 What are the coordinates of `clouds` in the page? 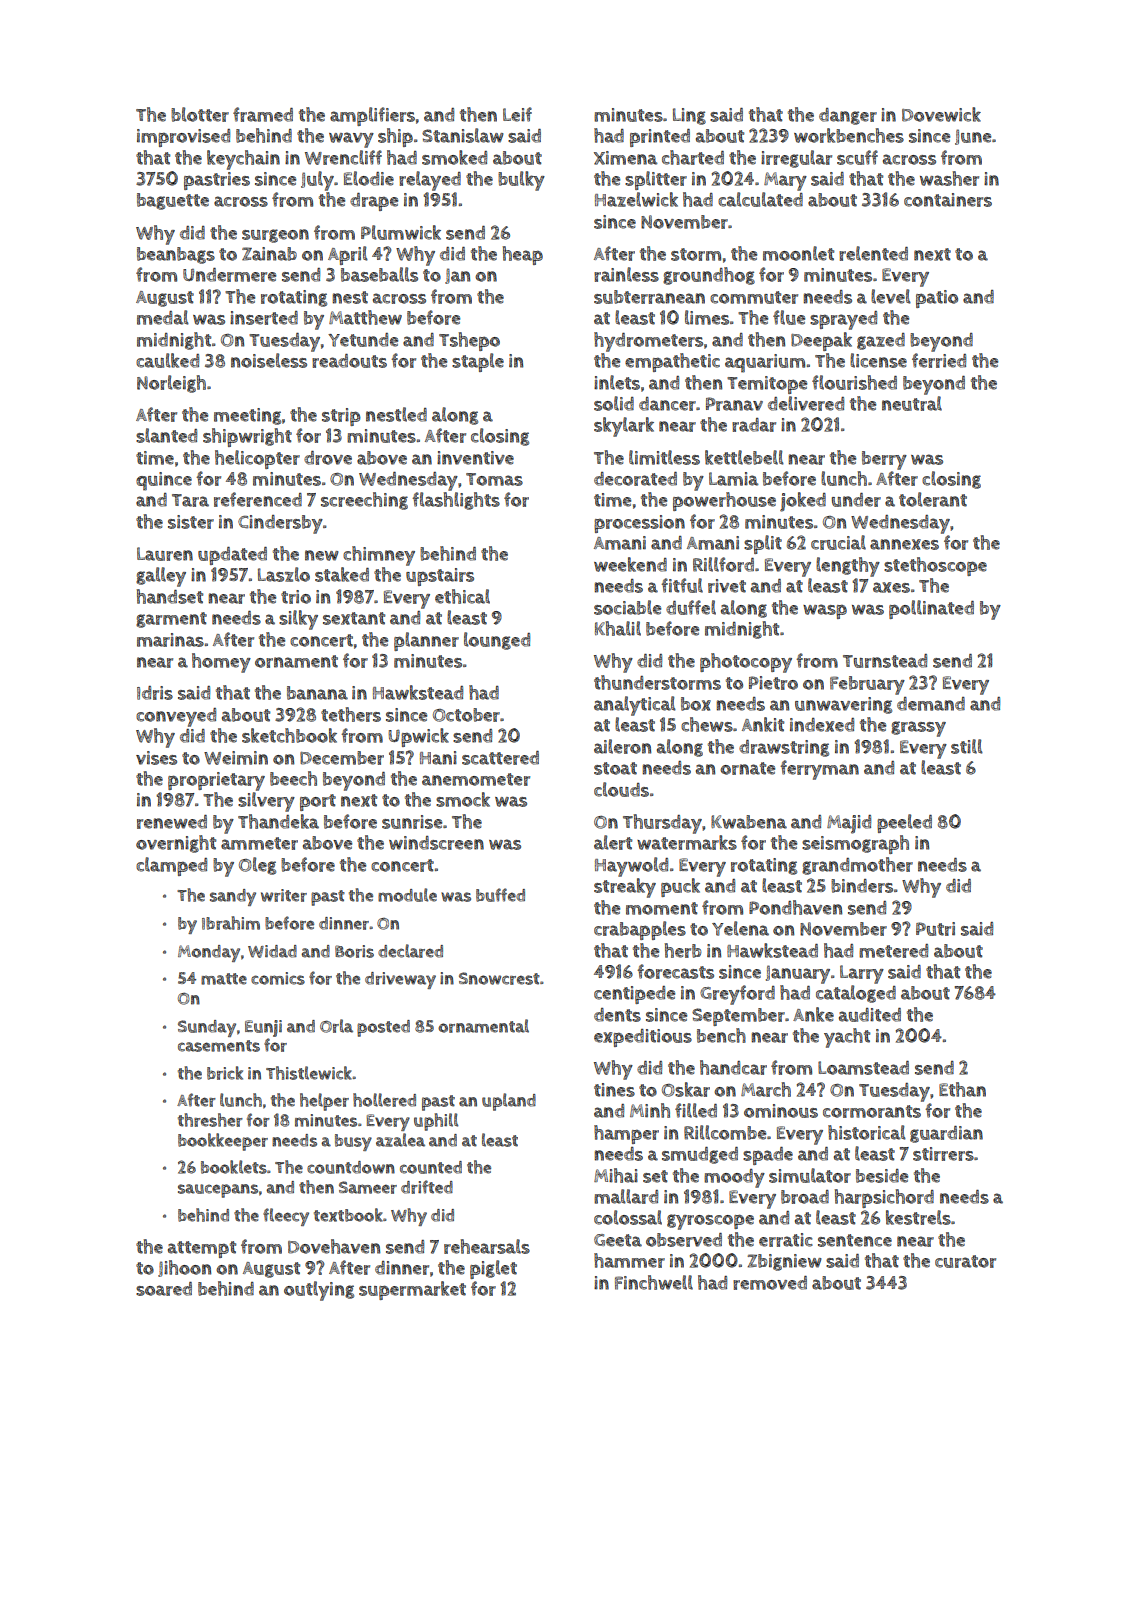 It's located at (621, 789).
